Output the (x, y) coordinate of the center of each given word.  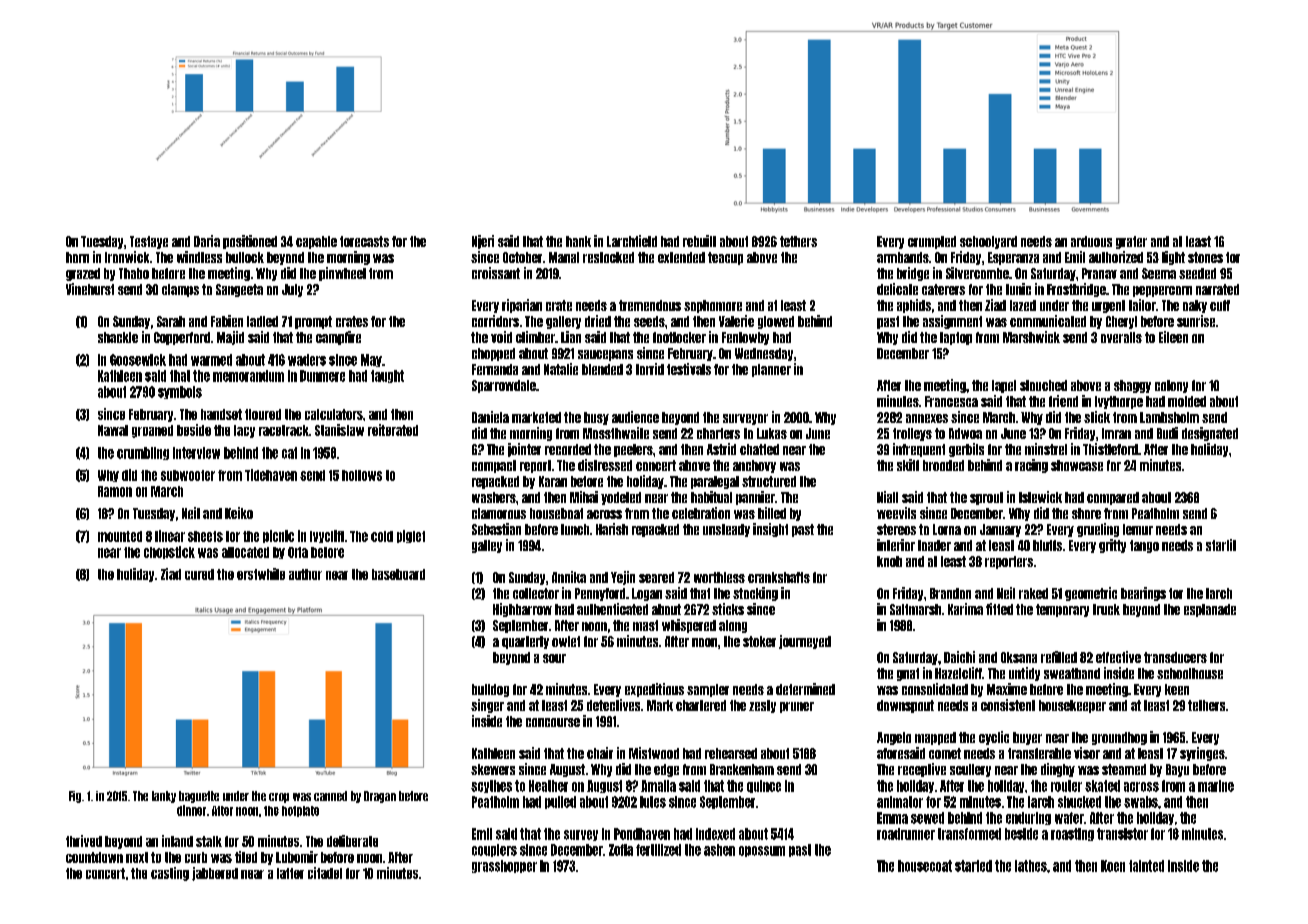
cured (199, 574)
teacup (725, 258)
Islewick (1040, 497)
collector (536, 593)
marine (1216, 786)
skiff (908, 465)
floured (263, 414)
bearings (1143, 594)
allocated (245, 552)
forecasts (364, 241)
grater (1131, 242)
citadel (325, 873)
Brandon (950, 593)
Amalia (658, 786)
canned (330, 796)
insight (770, 530)
